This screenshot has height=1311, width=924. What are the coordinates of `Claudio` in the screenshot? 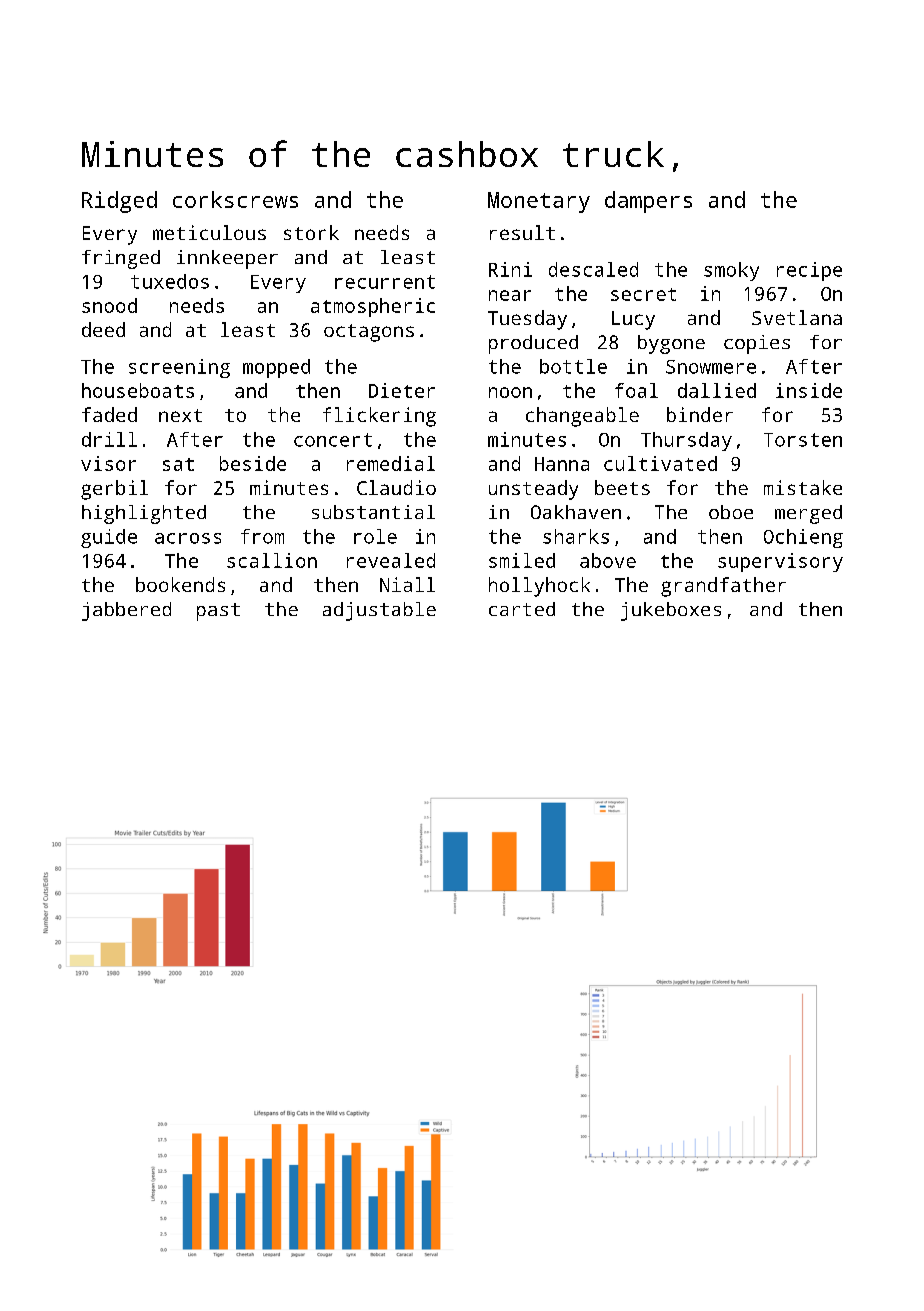 It's located at (396, 487).
